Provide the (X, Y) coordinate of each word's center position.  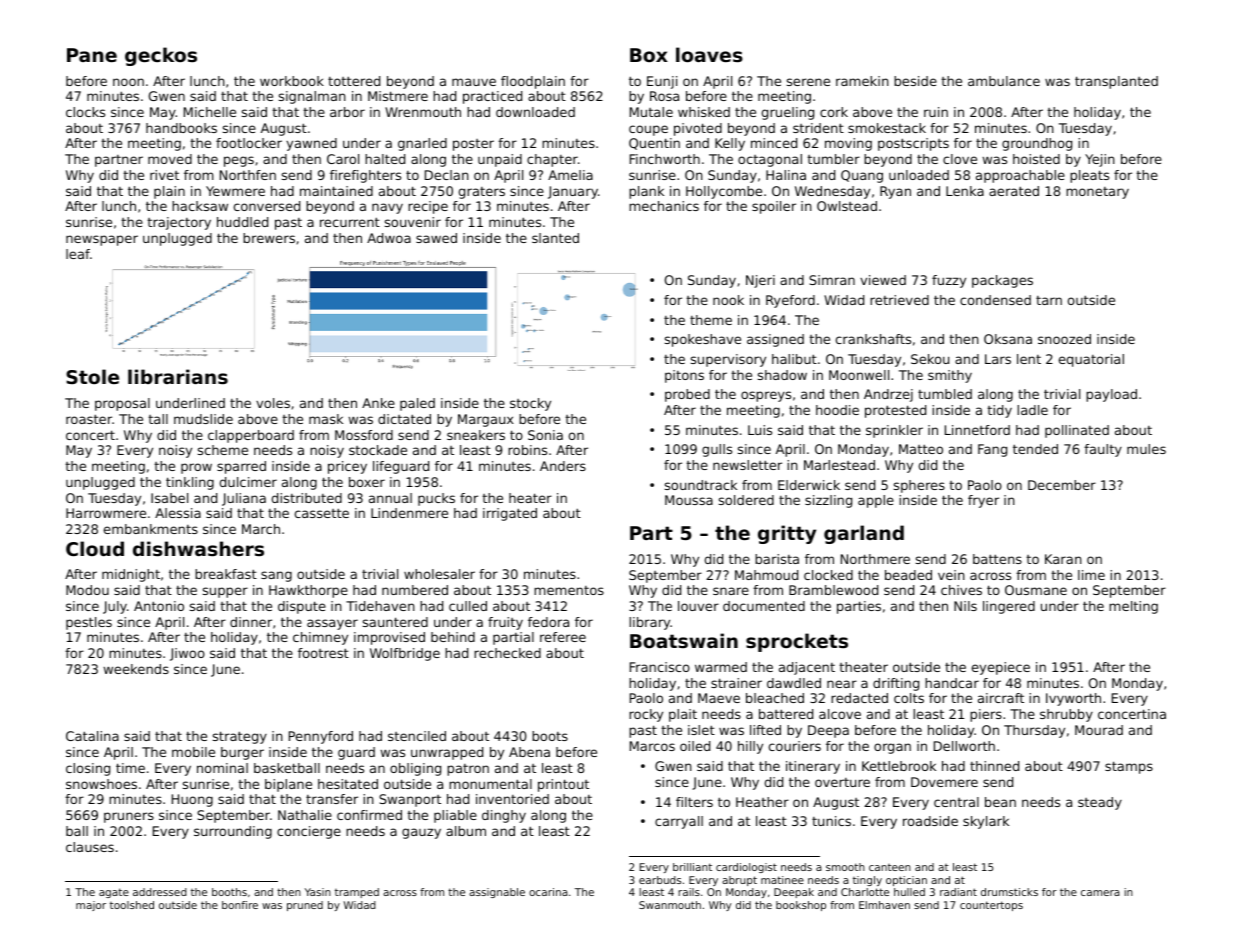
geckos (161, 56)
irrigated (510, 514)
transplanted (1116, 82)
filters (694, 802)
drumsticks (1009, 892)
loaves (709, 55)
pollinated (1077, 431)
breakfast (226, 574)
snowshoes (101, 784)
